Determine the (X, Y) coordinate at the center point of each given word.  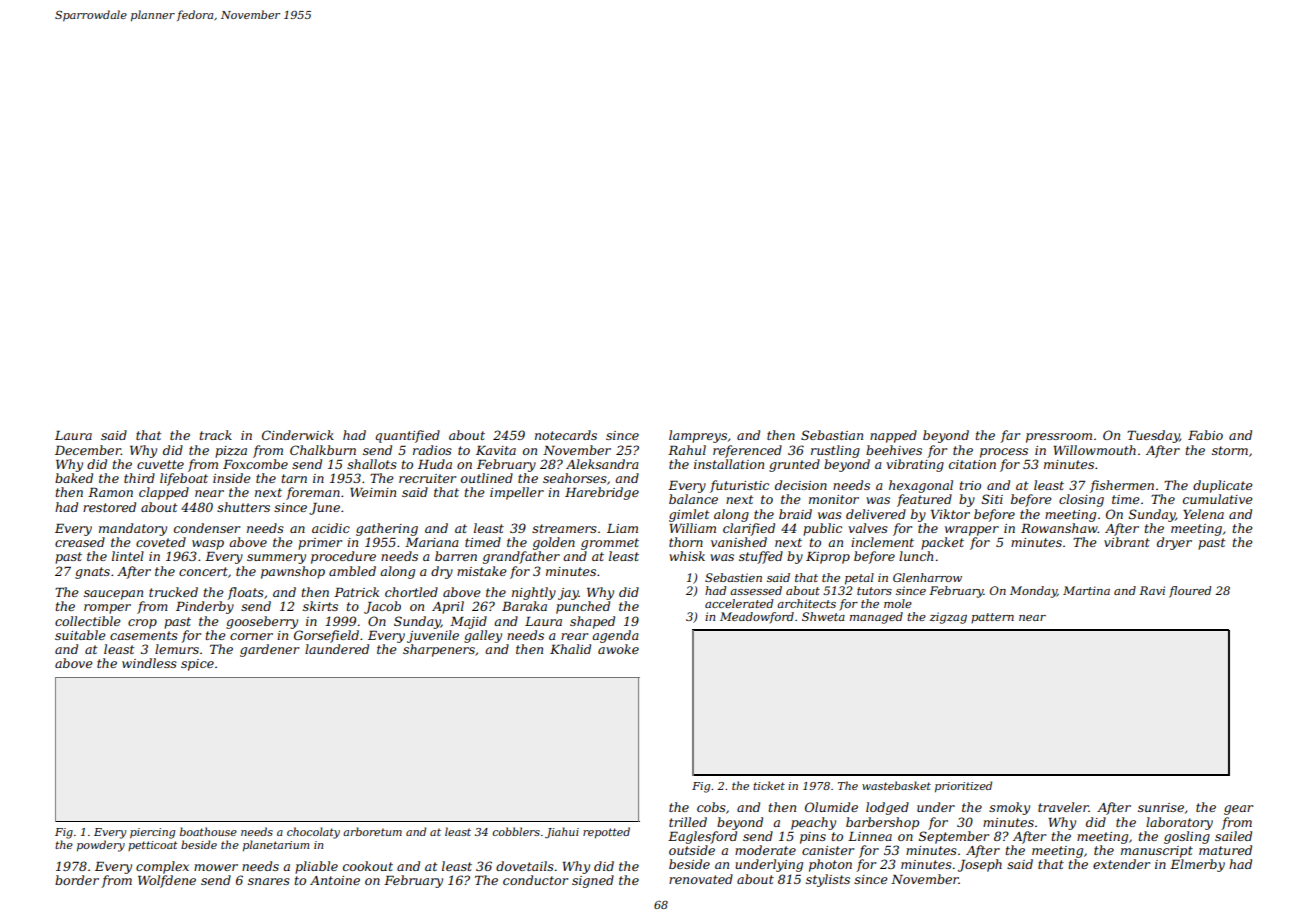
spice (197, 665)
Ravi (1152, 590)
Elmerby (1197, 865)
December (88, 450)
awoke (618, 649)
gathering (387, 529)
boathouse (208, 831)
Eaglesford (702, 837)
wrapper (972, 531)
